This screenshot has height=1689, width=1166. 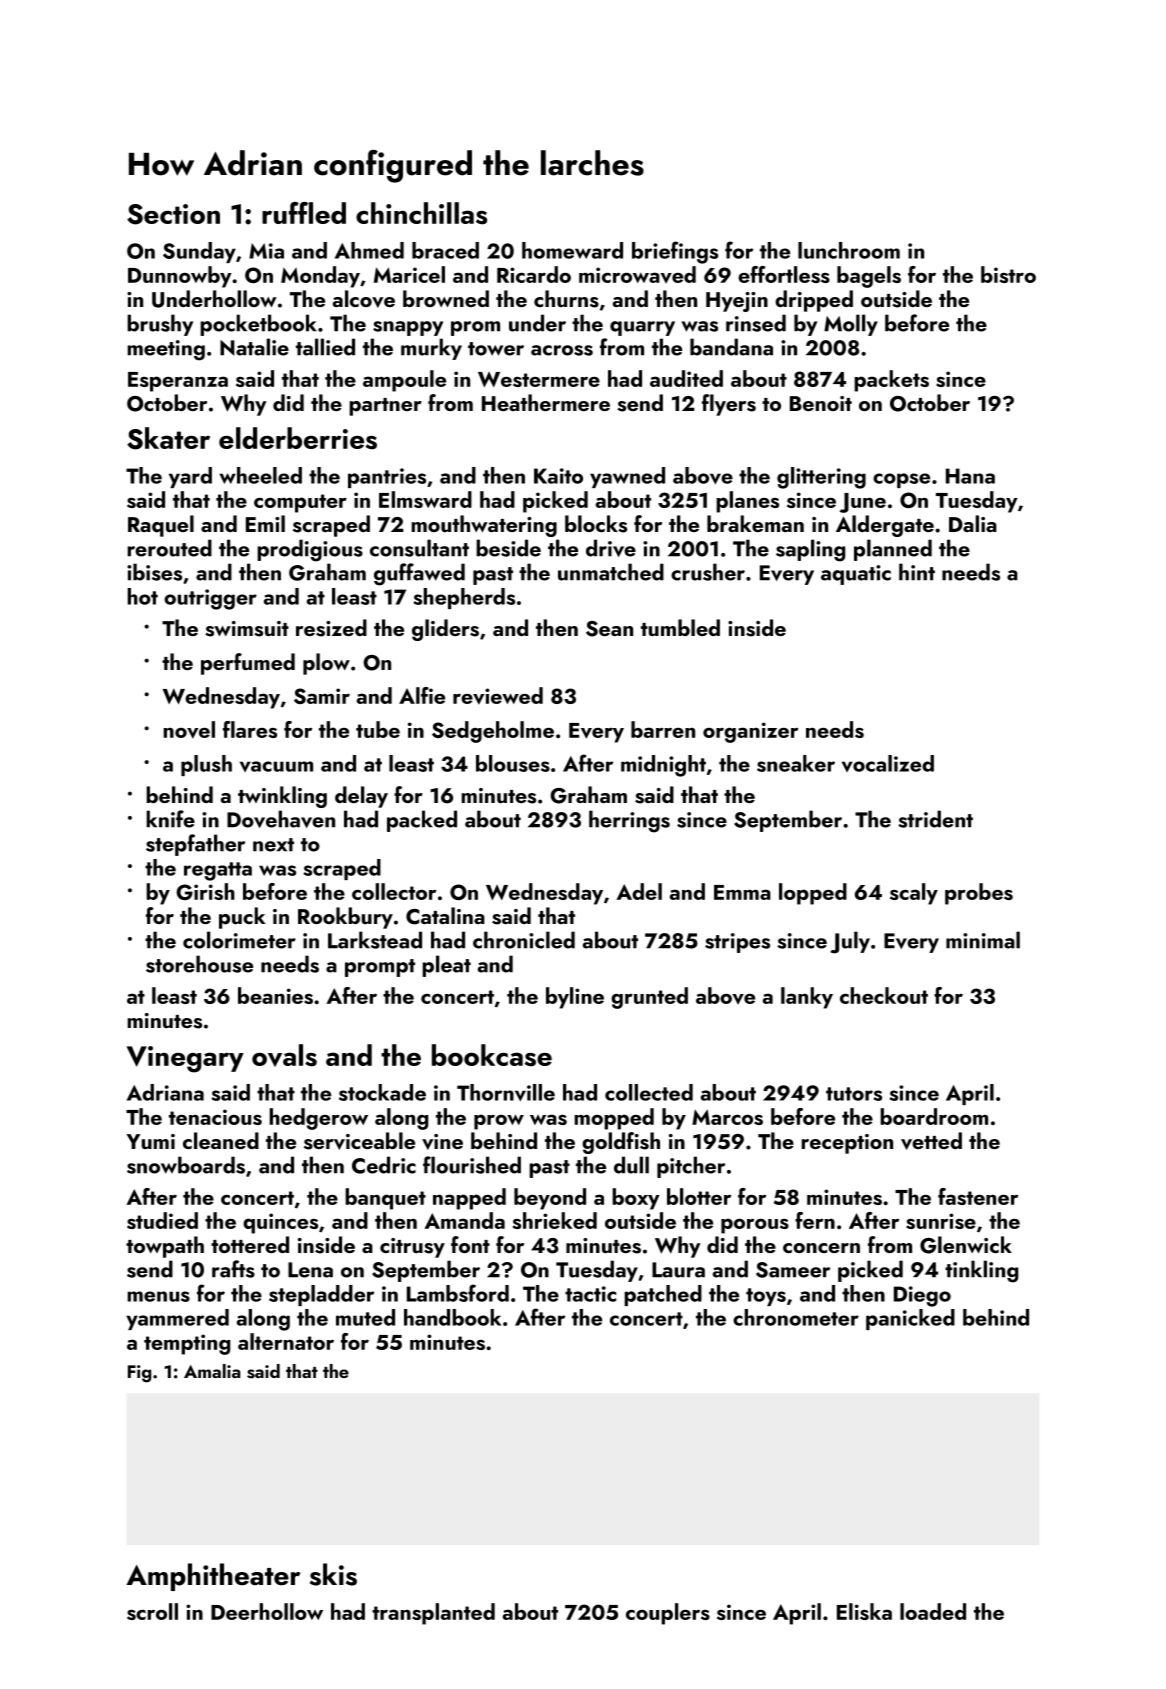 I want to click on Samir, so click(x=322, y=696).
